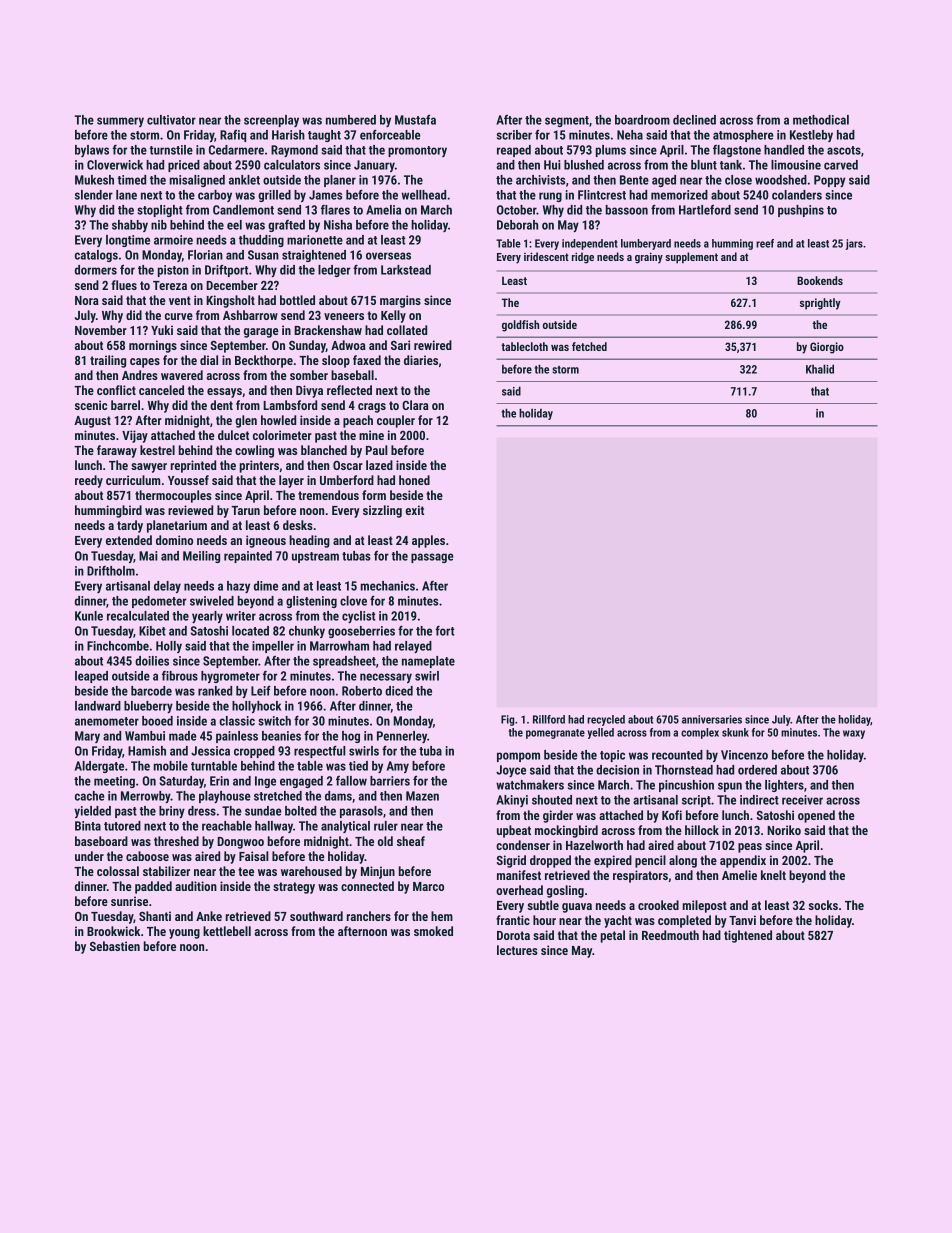 The height and width of the document is (1233, 952). I want to click on ascots, so click(844, 150).
